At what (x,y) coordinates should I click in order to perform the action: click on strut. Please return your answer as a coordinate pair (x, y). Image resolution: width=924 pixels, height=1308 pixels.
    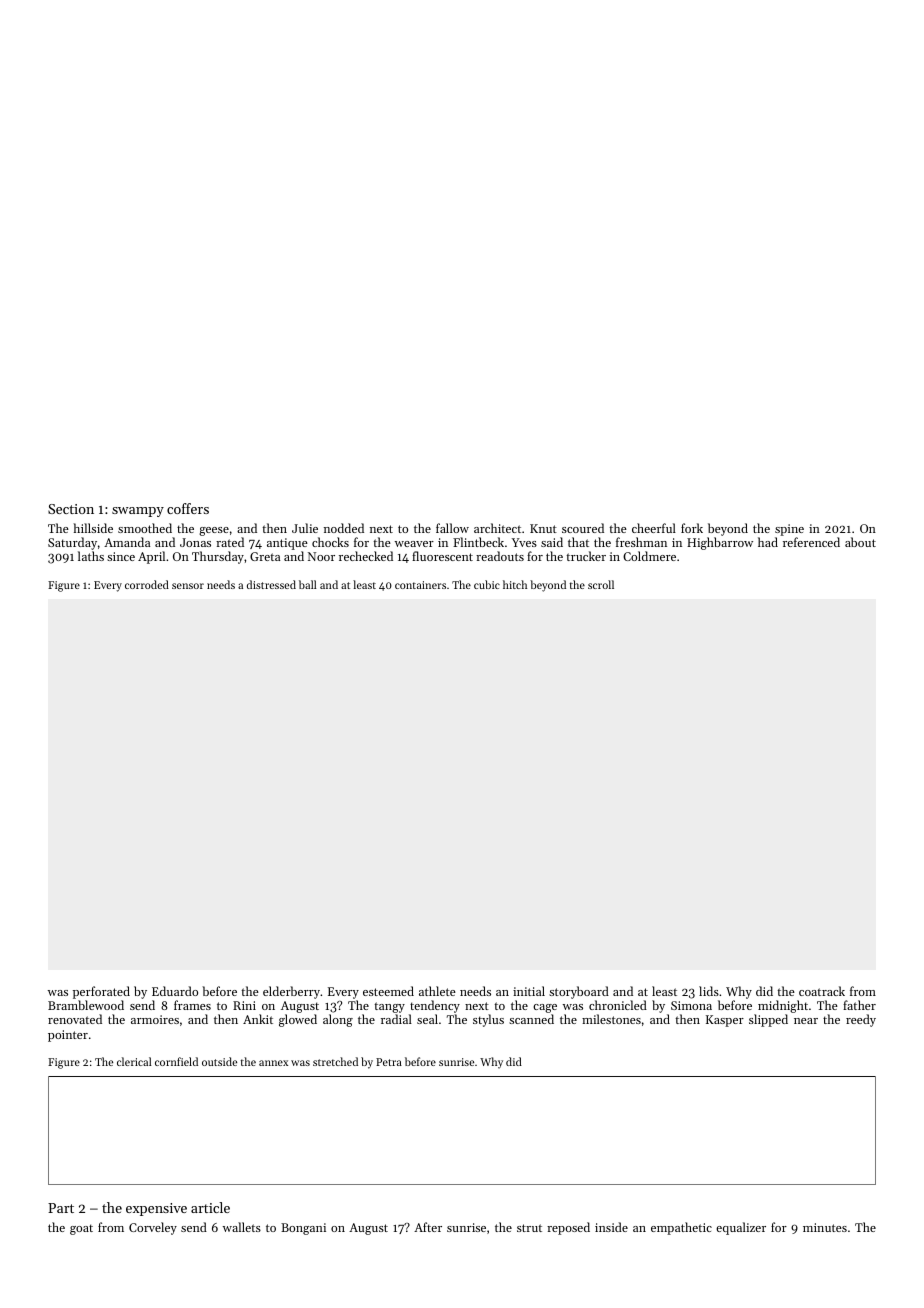
    Looking at the image, I should click on (529, 1228).
